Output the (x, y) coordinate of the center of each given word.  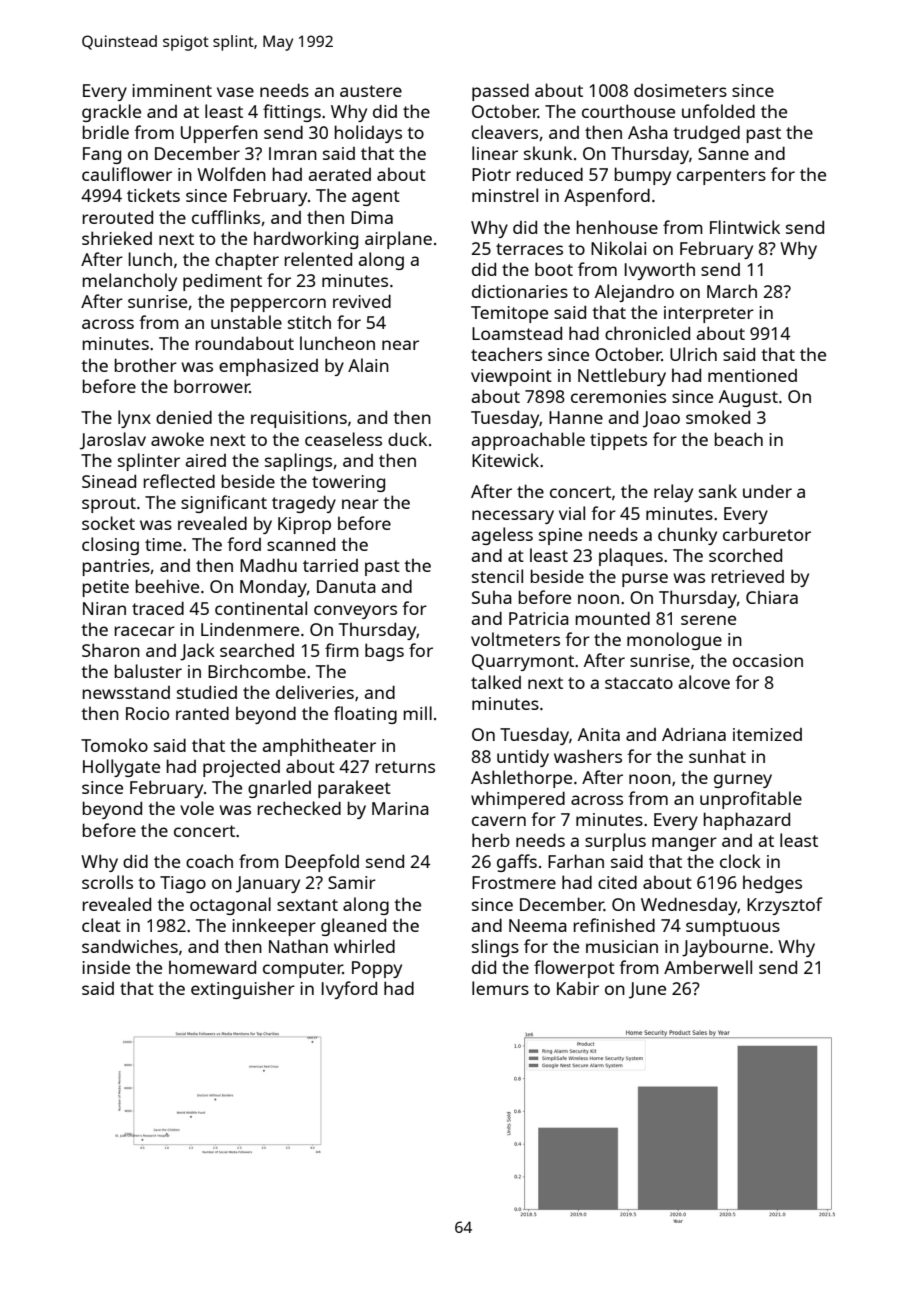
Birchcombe (257, 671)
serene (708, 620)
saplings (298, 462)
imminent (172, 90)
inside (106, 967)
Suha (492, 597)
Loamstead (517, 333)
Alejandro (634, 293)
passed (500, 92)
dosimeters (680, 90)
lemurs (500, 988)
